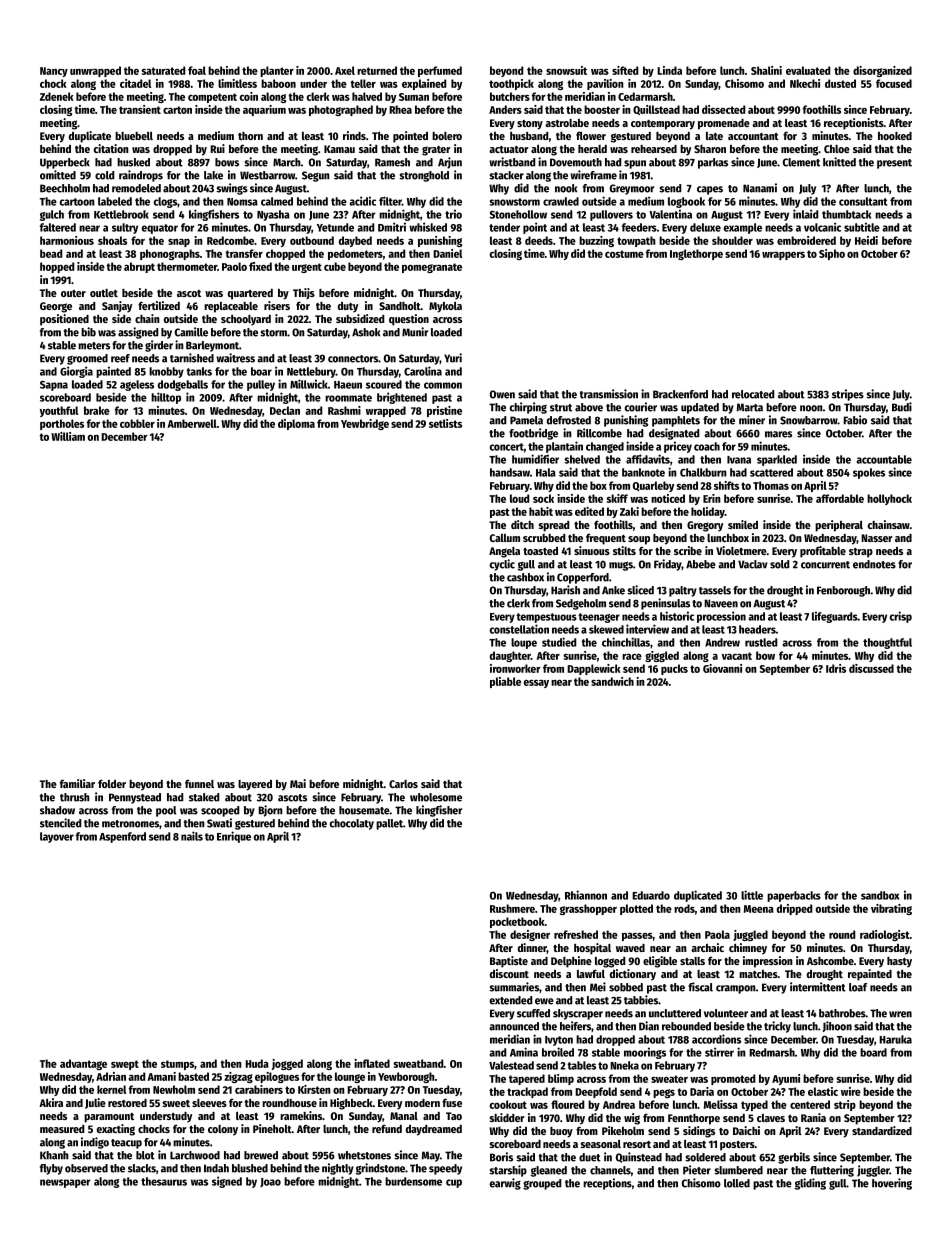 The width and height of the page is (952, 1233). What do you see at coordinates (192, 423) in the page?
I see `Amberwell` at bounding box center [192, 423].
